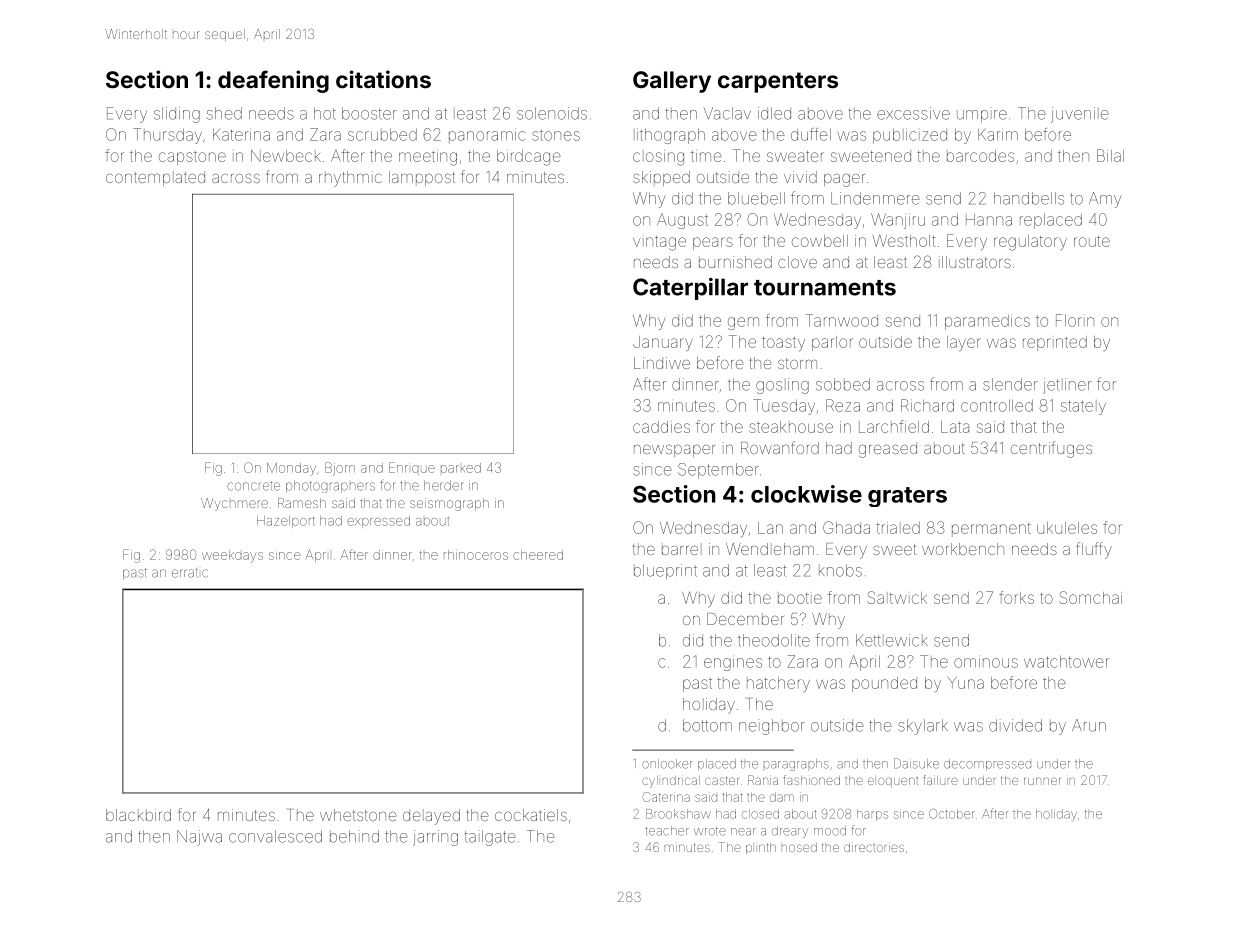  Describe the element at coordinates (672, 82) in the screenshot. I see `Gallery` at that location.
